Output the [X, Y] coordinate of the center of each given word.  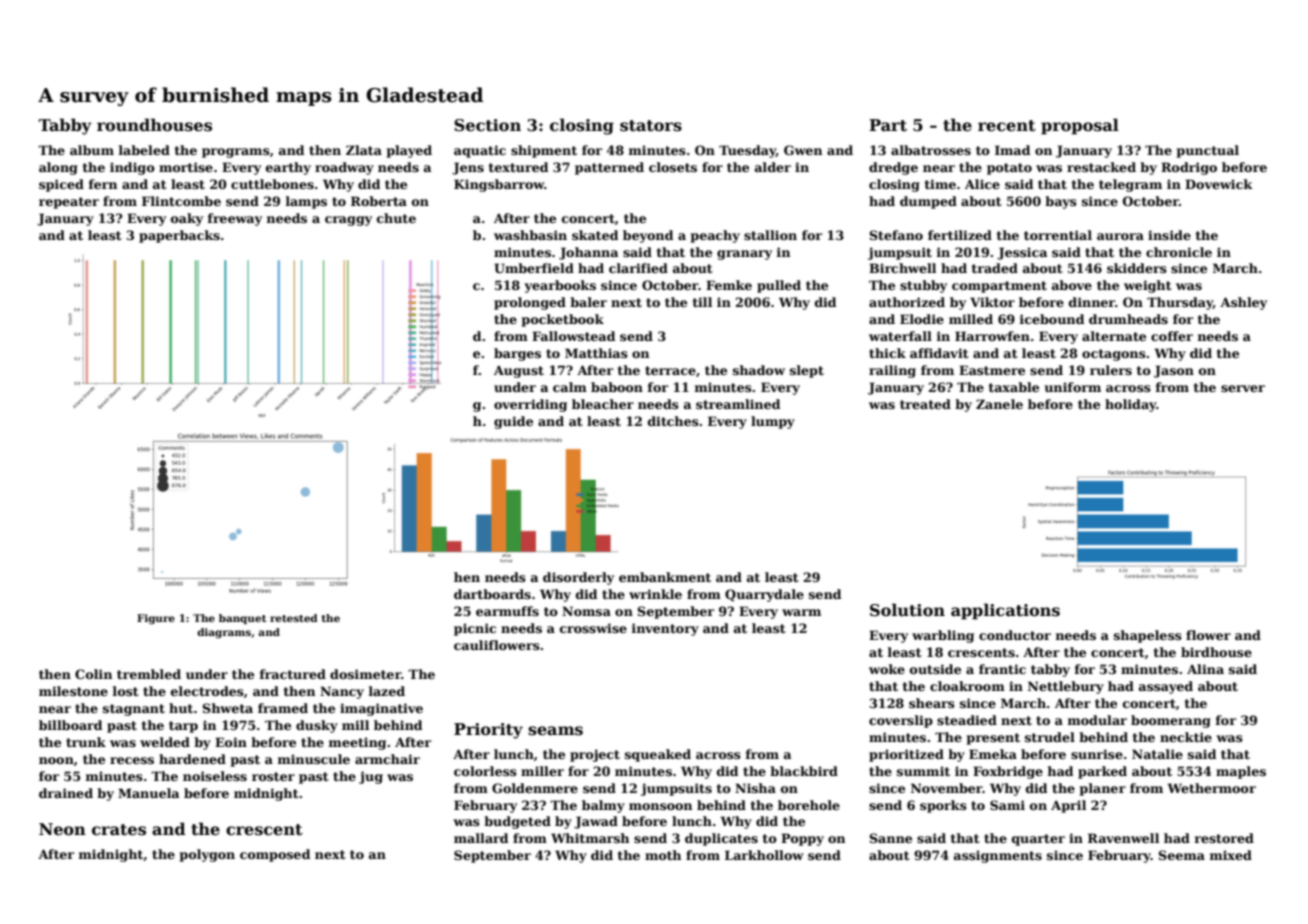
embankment [665, 577]
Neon [62, 829]
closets [673, 167]
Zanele [999, 404]
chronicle [1179, 252]
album [92, 150]
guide [513, 422]
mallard [481, 838]
